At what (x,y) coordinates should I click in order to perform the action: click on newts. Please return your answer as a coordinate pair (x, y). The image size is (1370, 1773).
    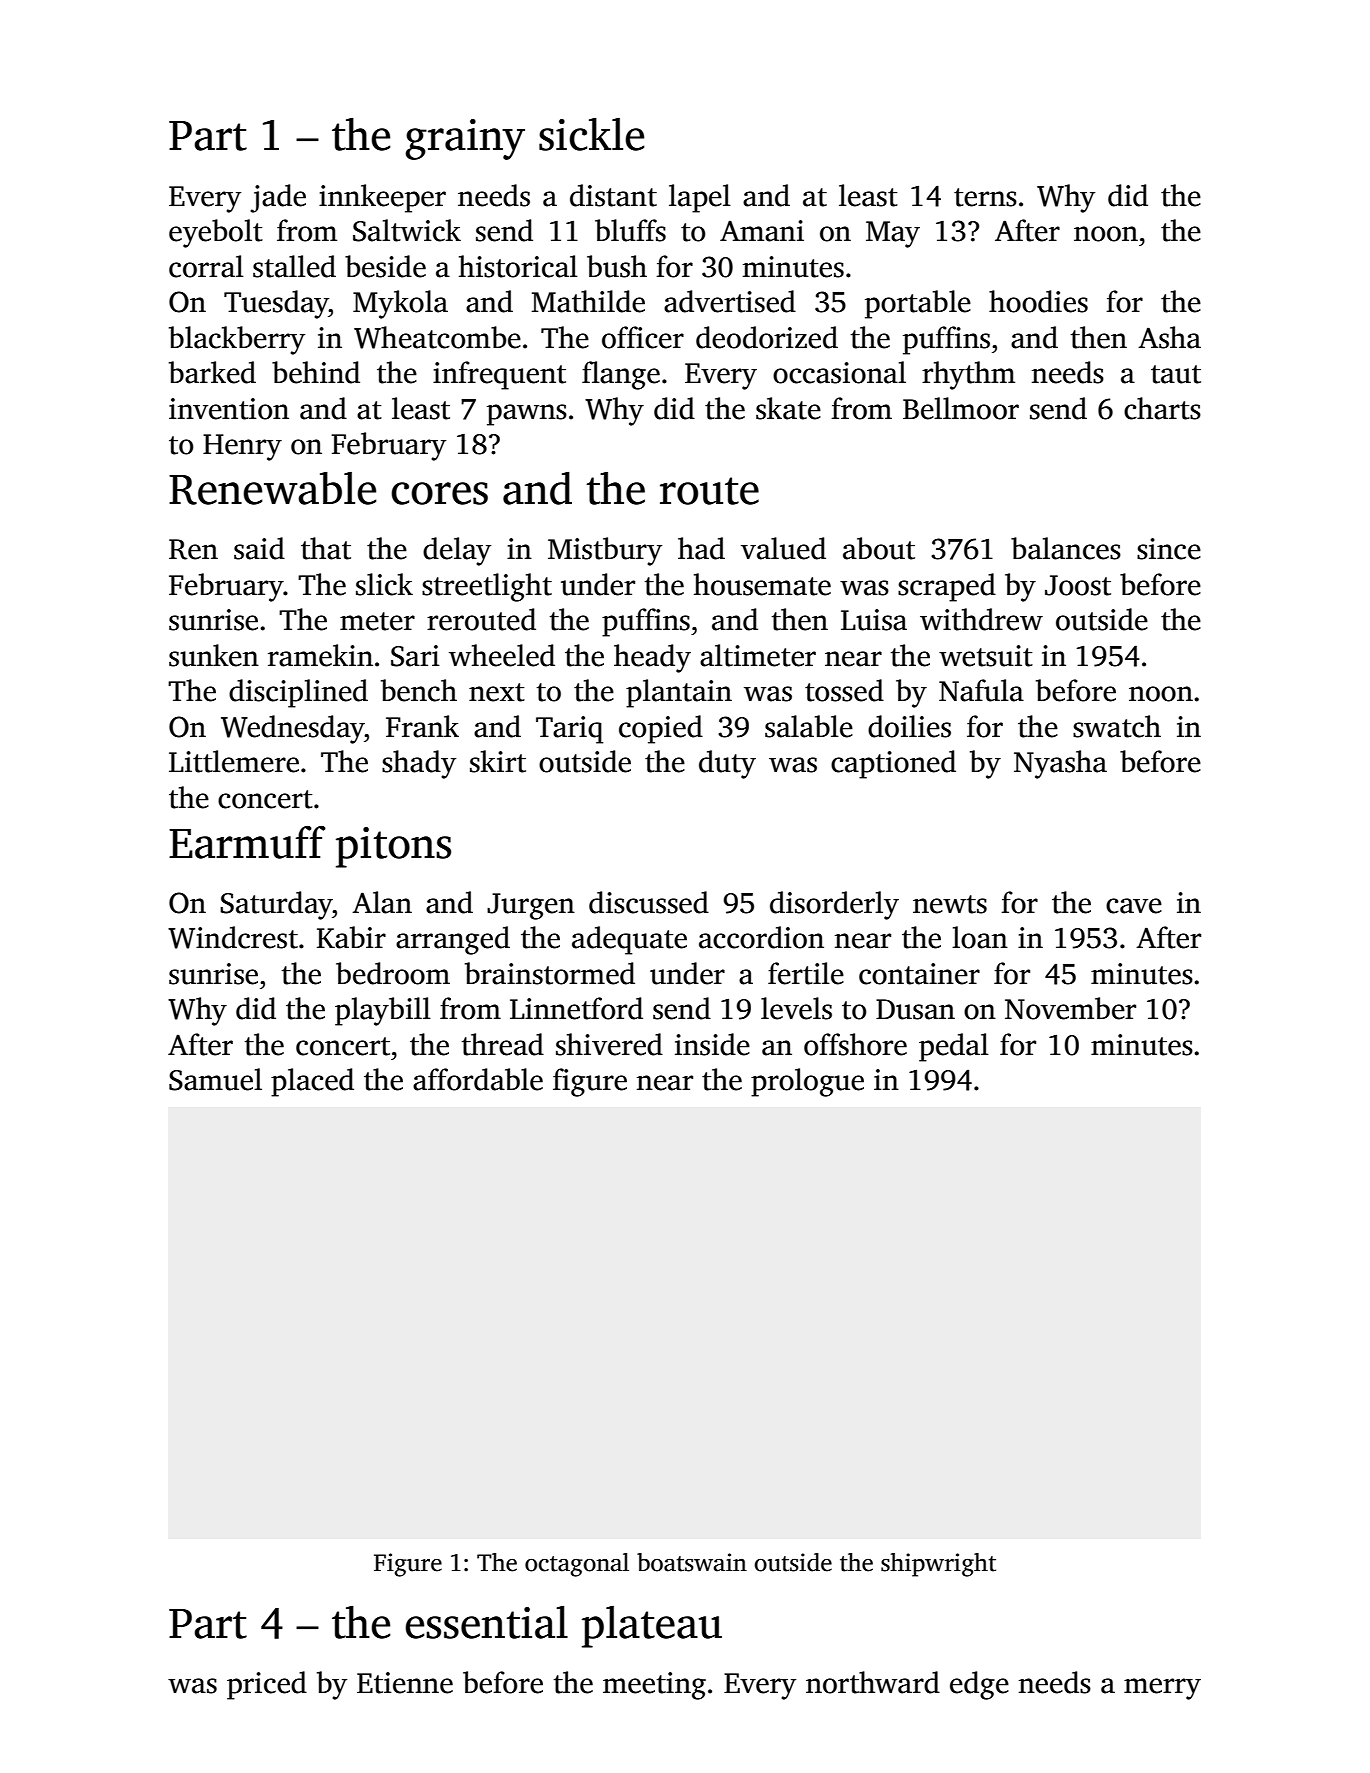
    Looking at the image, I should click on (950, 904).
